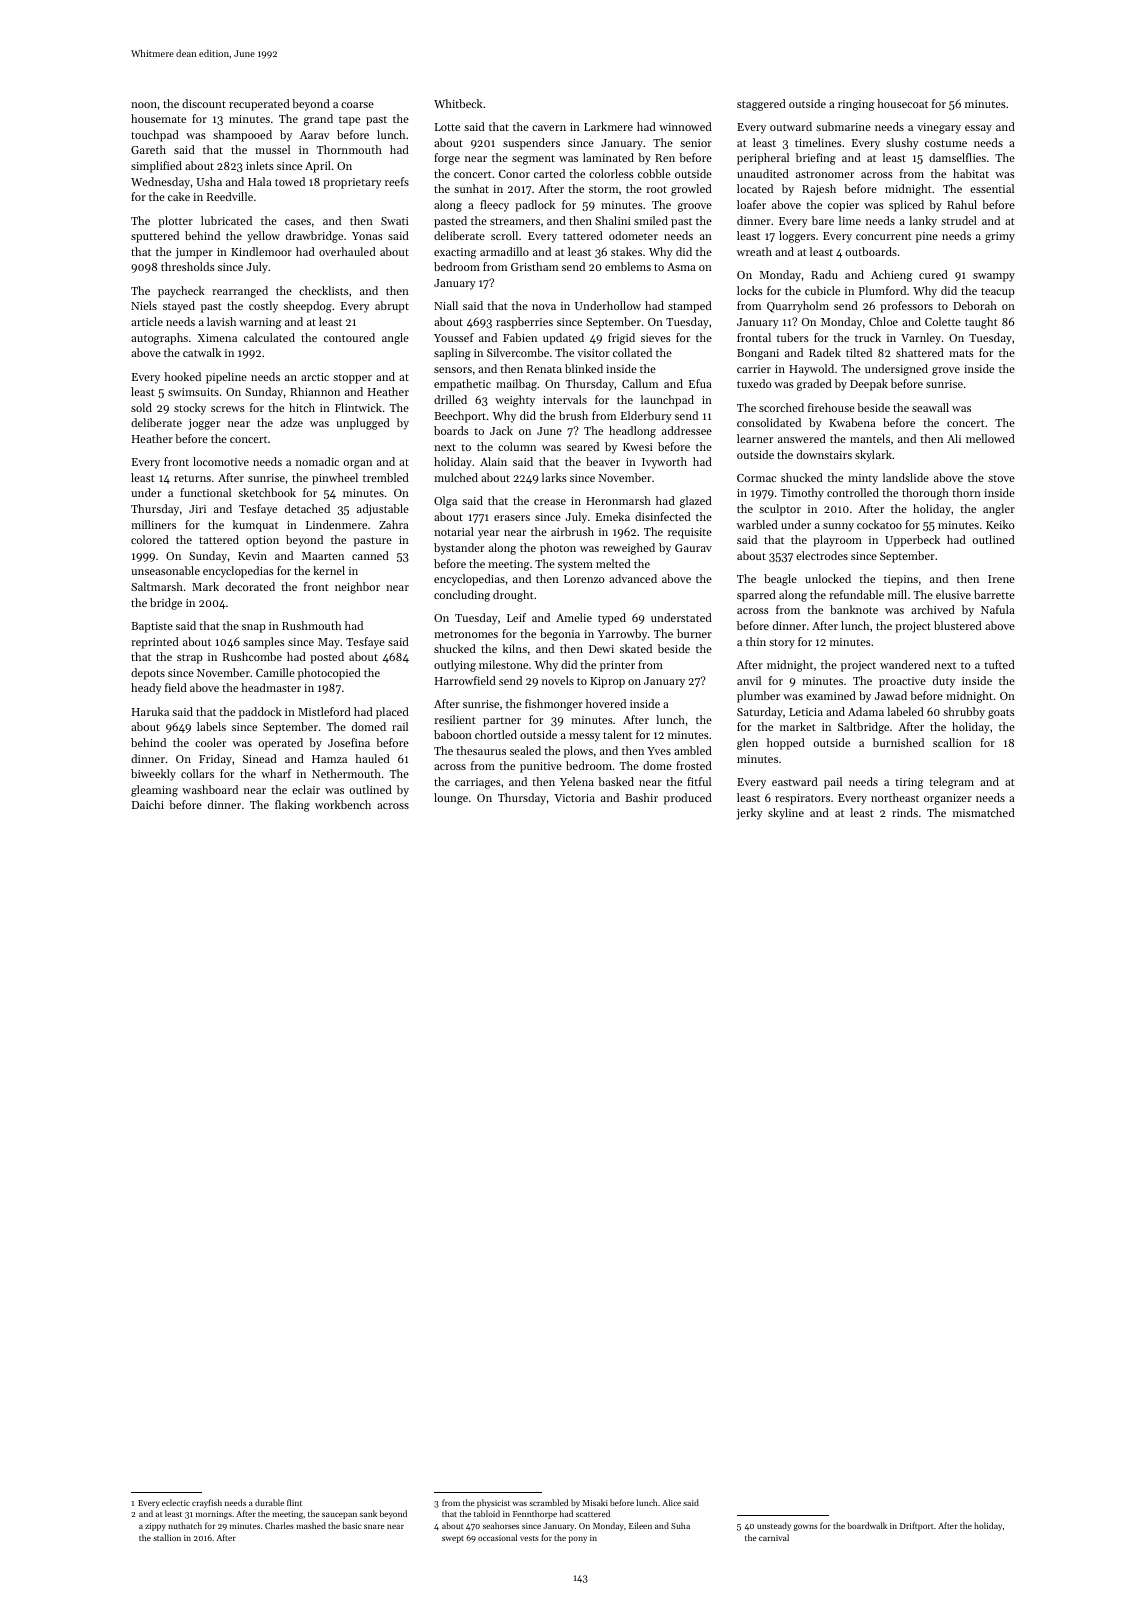  I want to click on suspenders, so click(531, 144).
